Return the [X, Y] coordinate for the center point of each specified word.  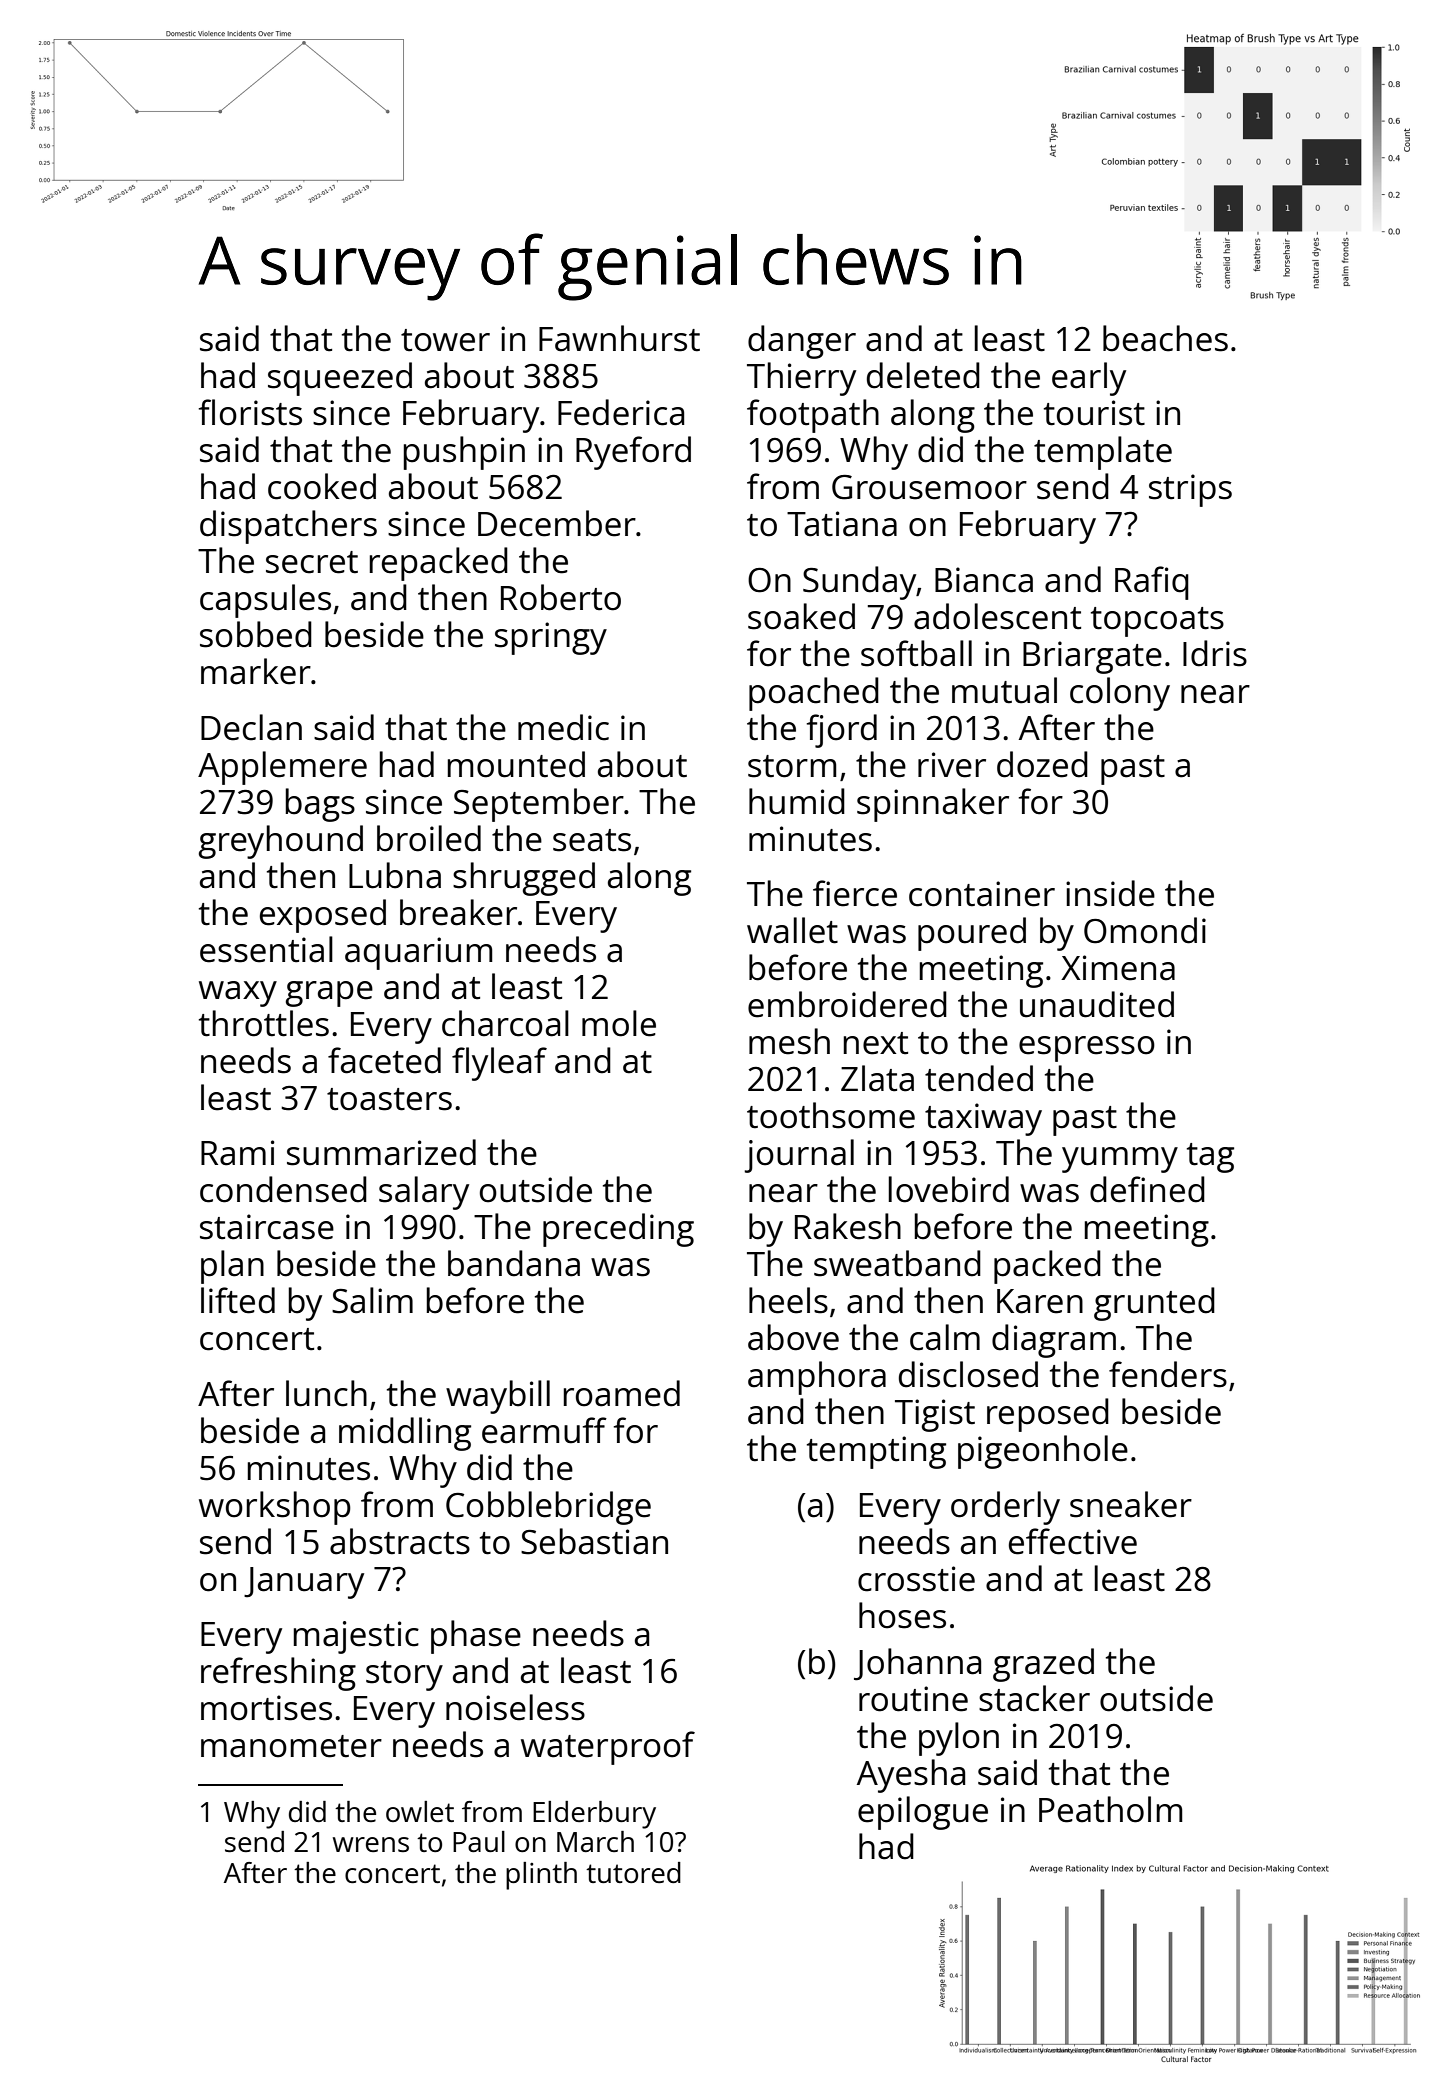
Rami [238, 1153]
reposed [1048, 1415]
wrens [371, 1844]
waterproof [608, 1748]
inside [1110, 893]
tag [1210, 1158]
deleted [923, 375]
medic [563, 727]
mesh [789, 1041]
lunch [326, 1393]
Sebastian [594, 1541]
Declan [251, 727]
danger [802, 342]
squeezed [340, 379]
